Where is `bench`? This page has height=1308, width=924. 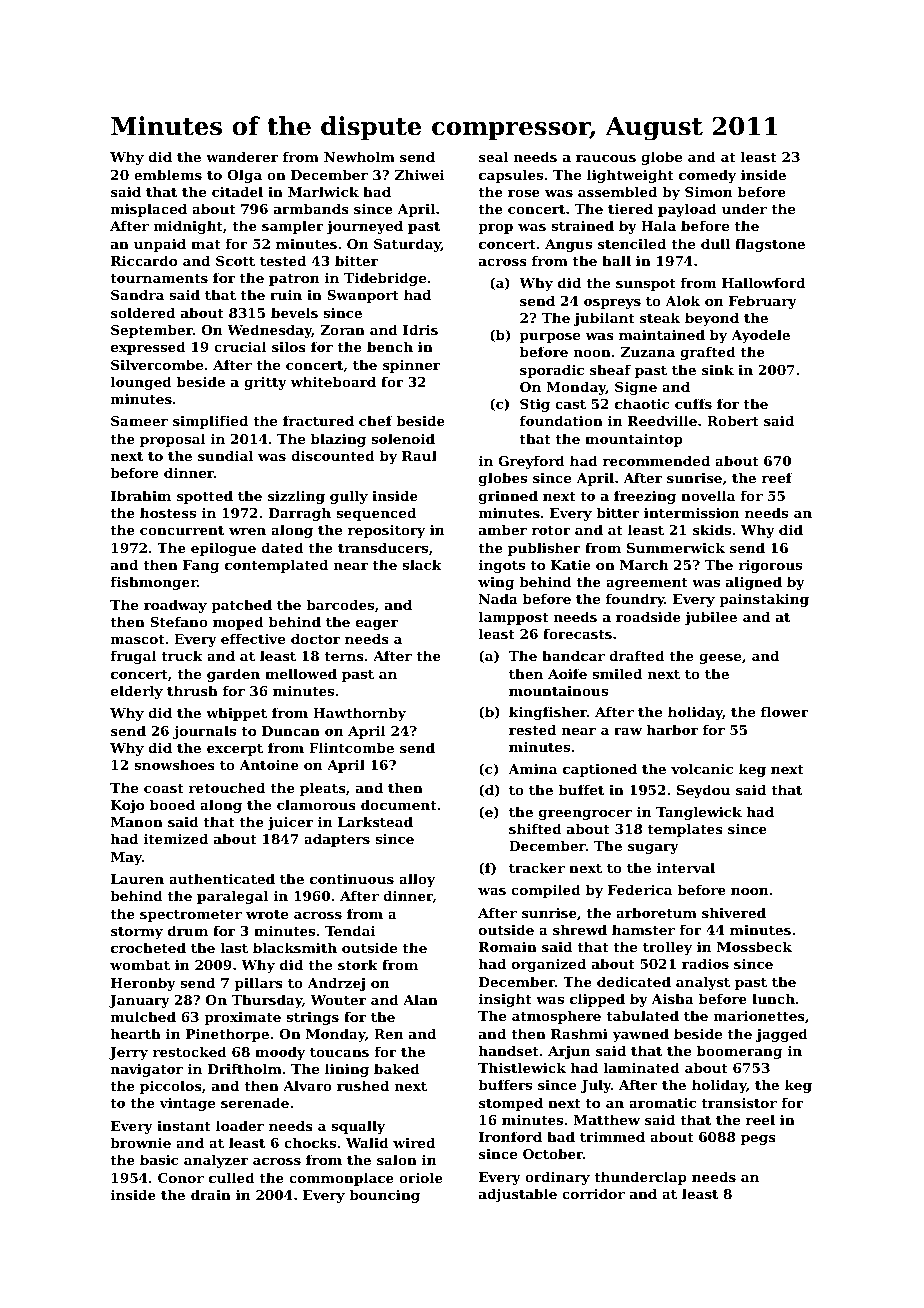
bench is located at coordinates (390, 346).
